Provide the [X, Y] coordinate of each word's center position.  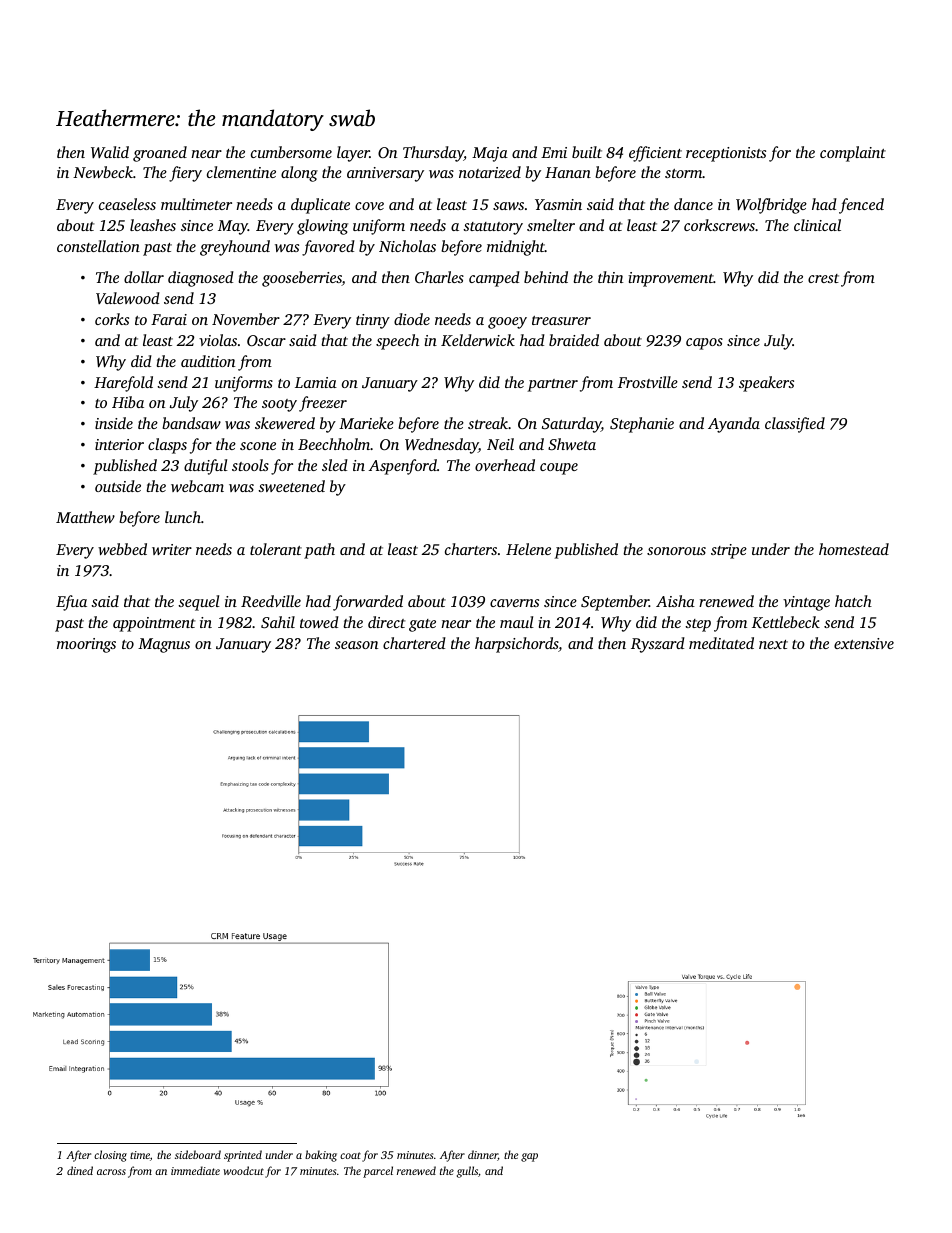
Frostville [648, 382]
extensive [864, 643]
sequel [199, 603]
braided [574, 340]
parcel [378, 1172]
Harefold [123, 384]
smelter [551, 225]
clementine [241, 172]
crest [823, 278]
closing [110, 1156]
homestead [854, 549]
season [356, 645]
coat [350, 1155]
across [111, 1172]
